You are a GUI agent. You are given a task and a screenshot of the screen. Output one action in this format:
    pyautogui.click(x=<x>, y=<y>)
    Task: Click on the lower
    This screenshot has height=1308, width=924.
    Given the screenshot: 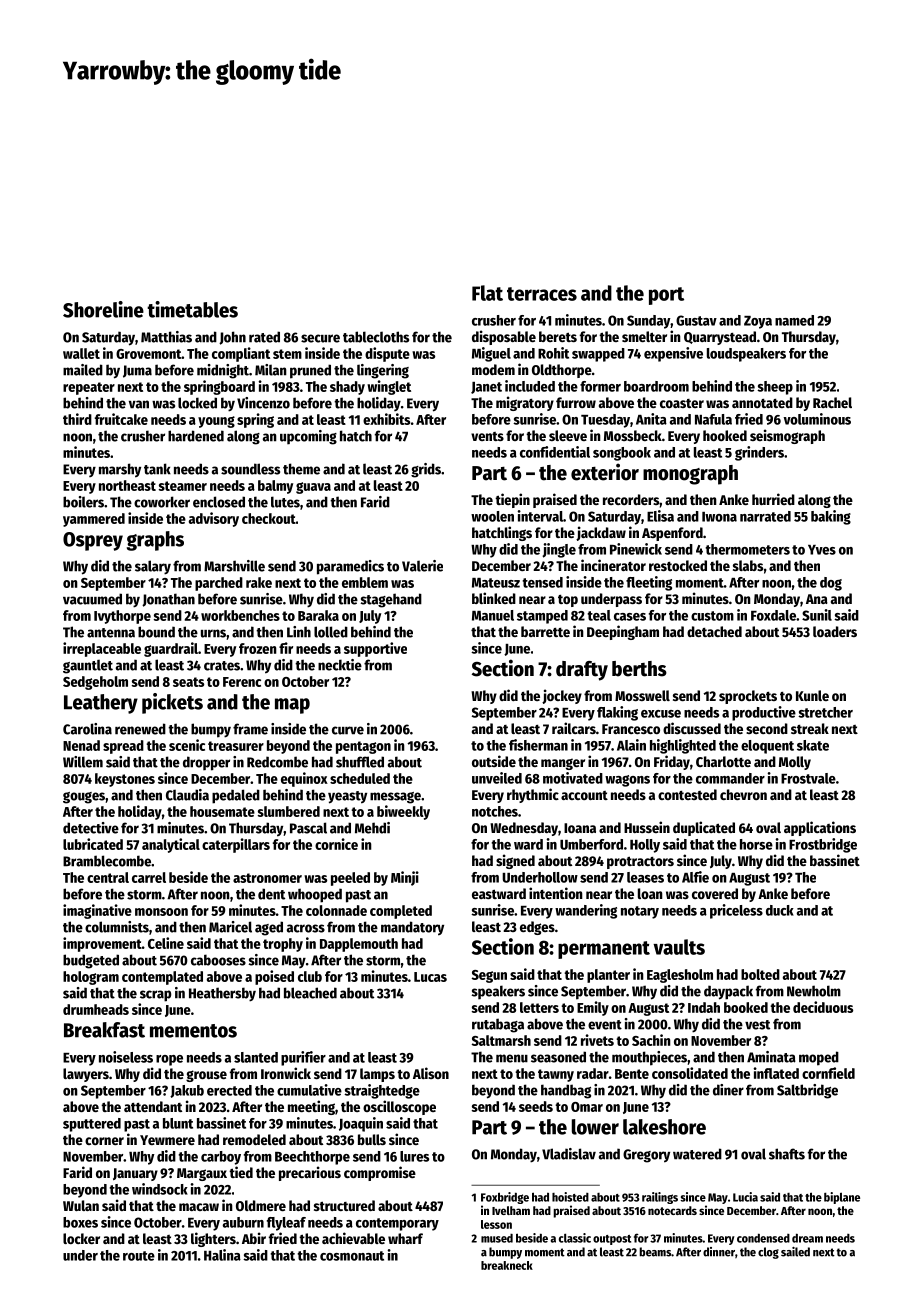 What is the action you would take?
    pyautogui.click(x=595, y=1127)
